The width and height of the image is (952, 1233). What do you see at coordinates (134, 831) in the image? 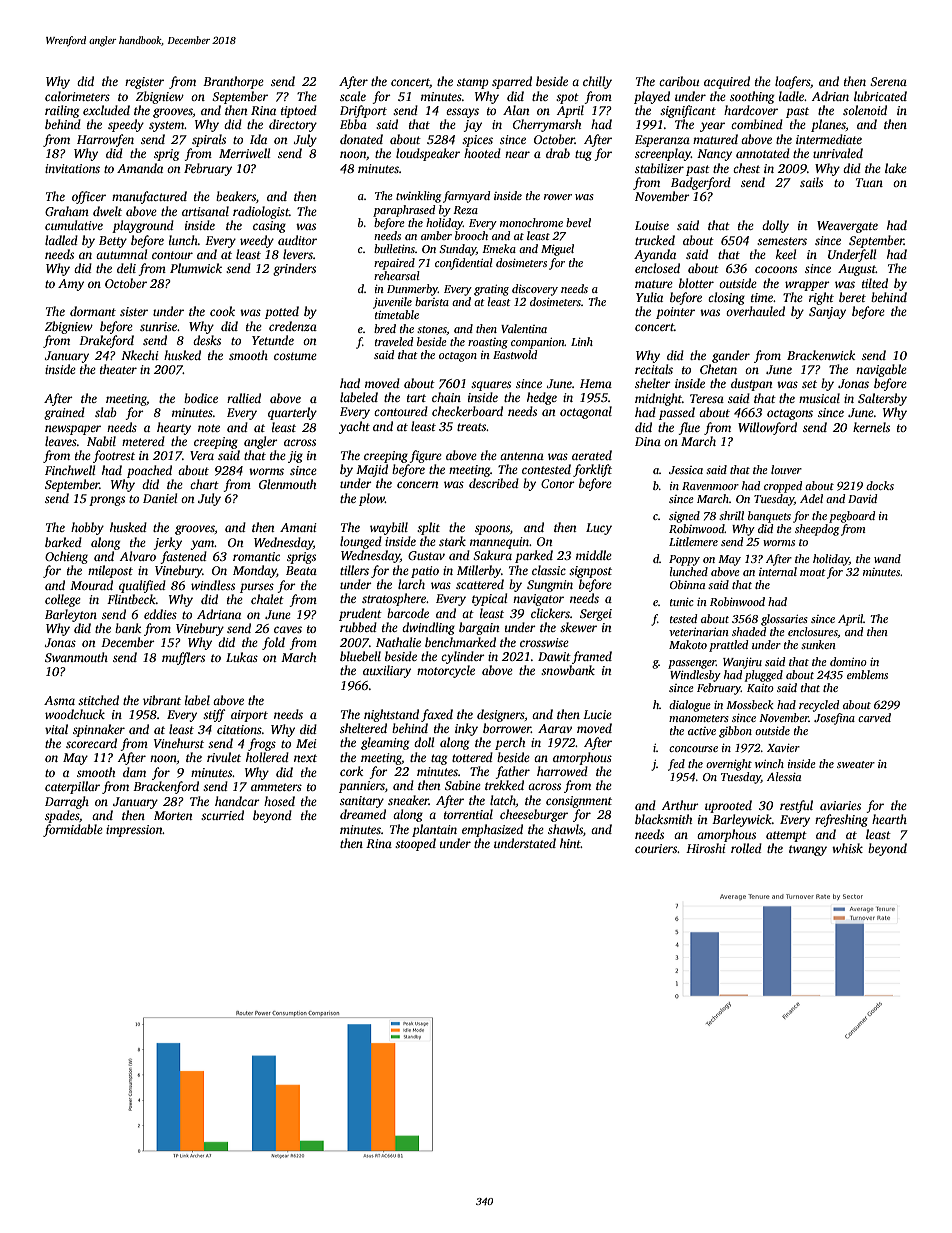
I see `impression` at bounding box center [134, 831].
